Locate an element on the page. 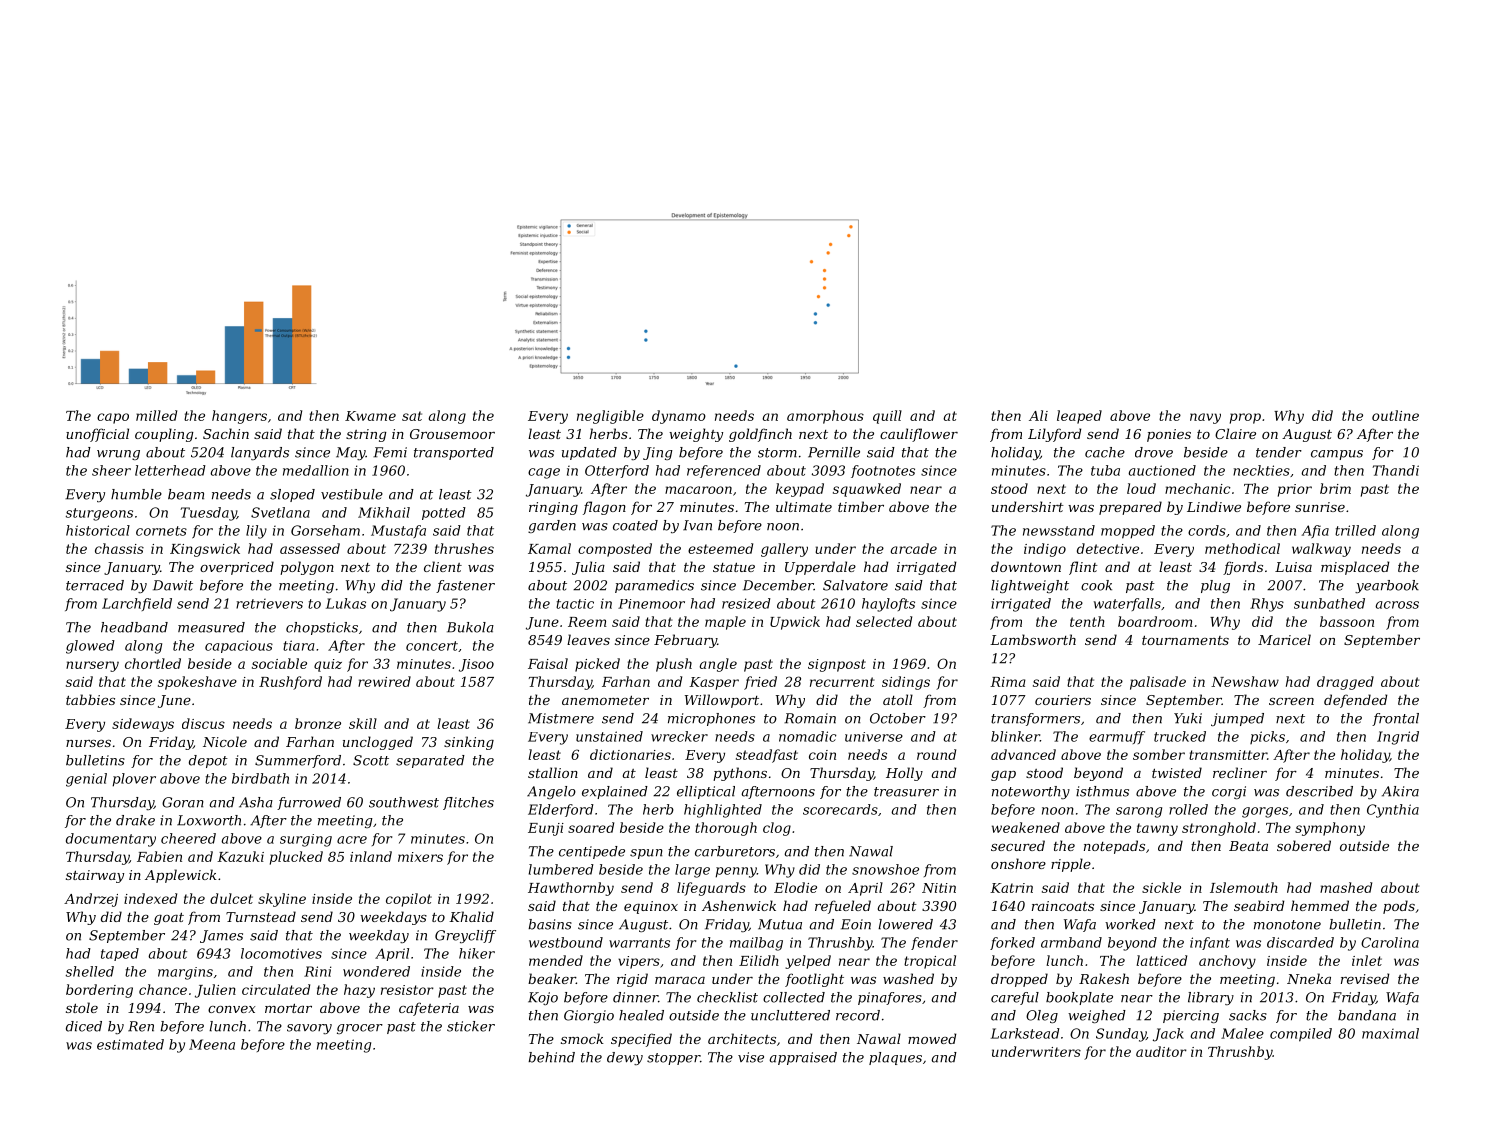 The height and width of the image is (1148, 1485). stallion is located at coordinates (553, 772).
